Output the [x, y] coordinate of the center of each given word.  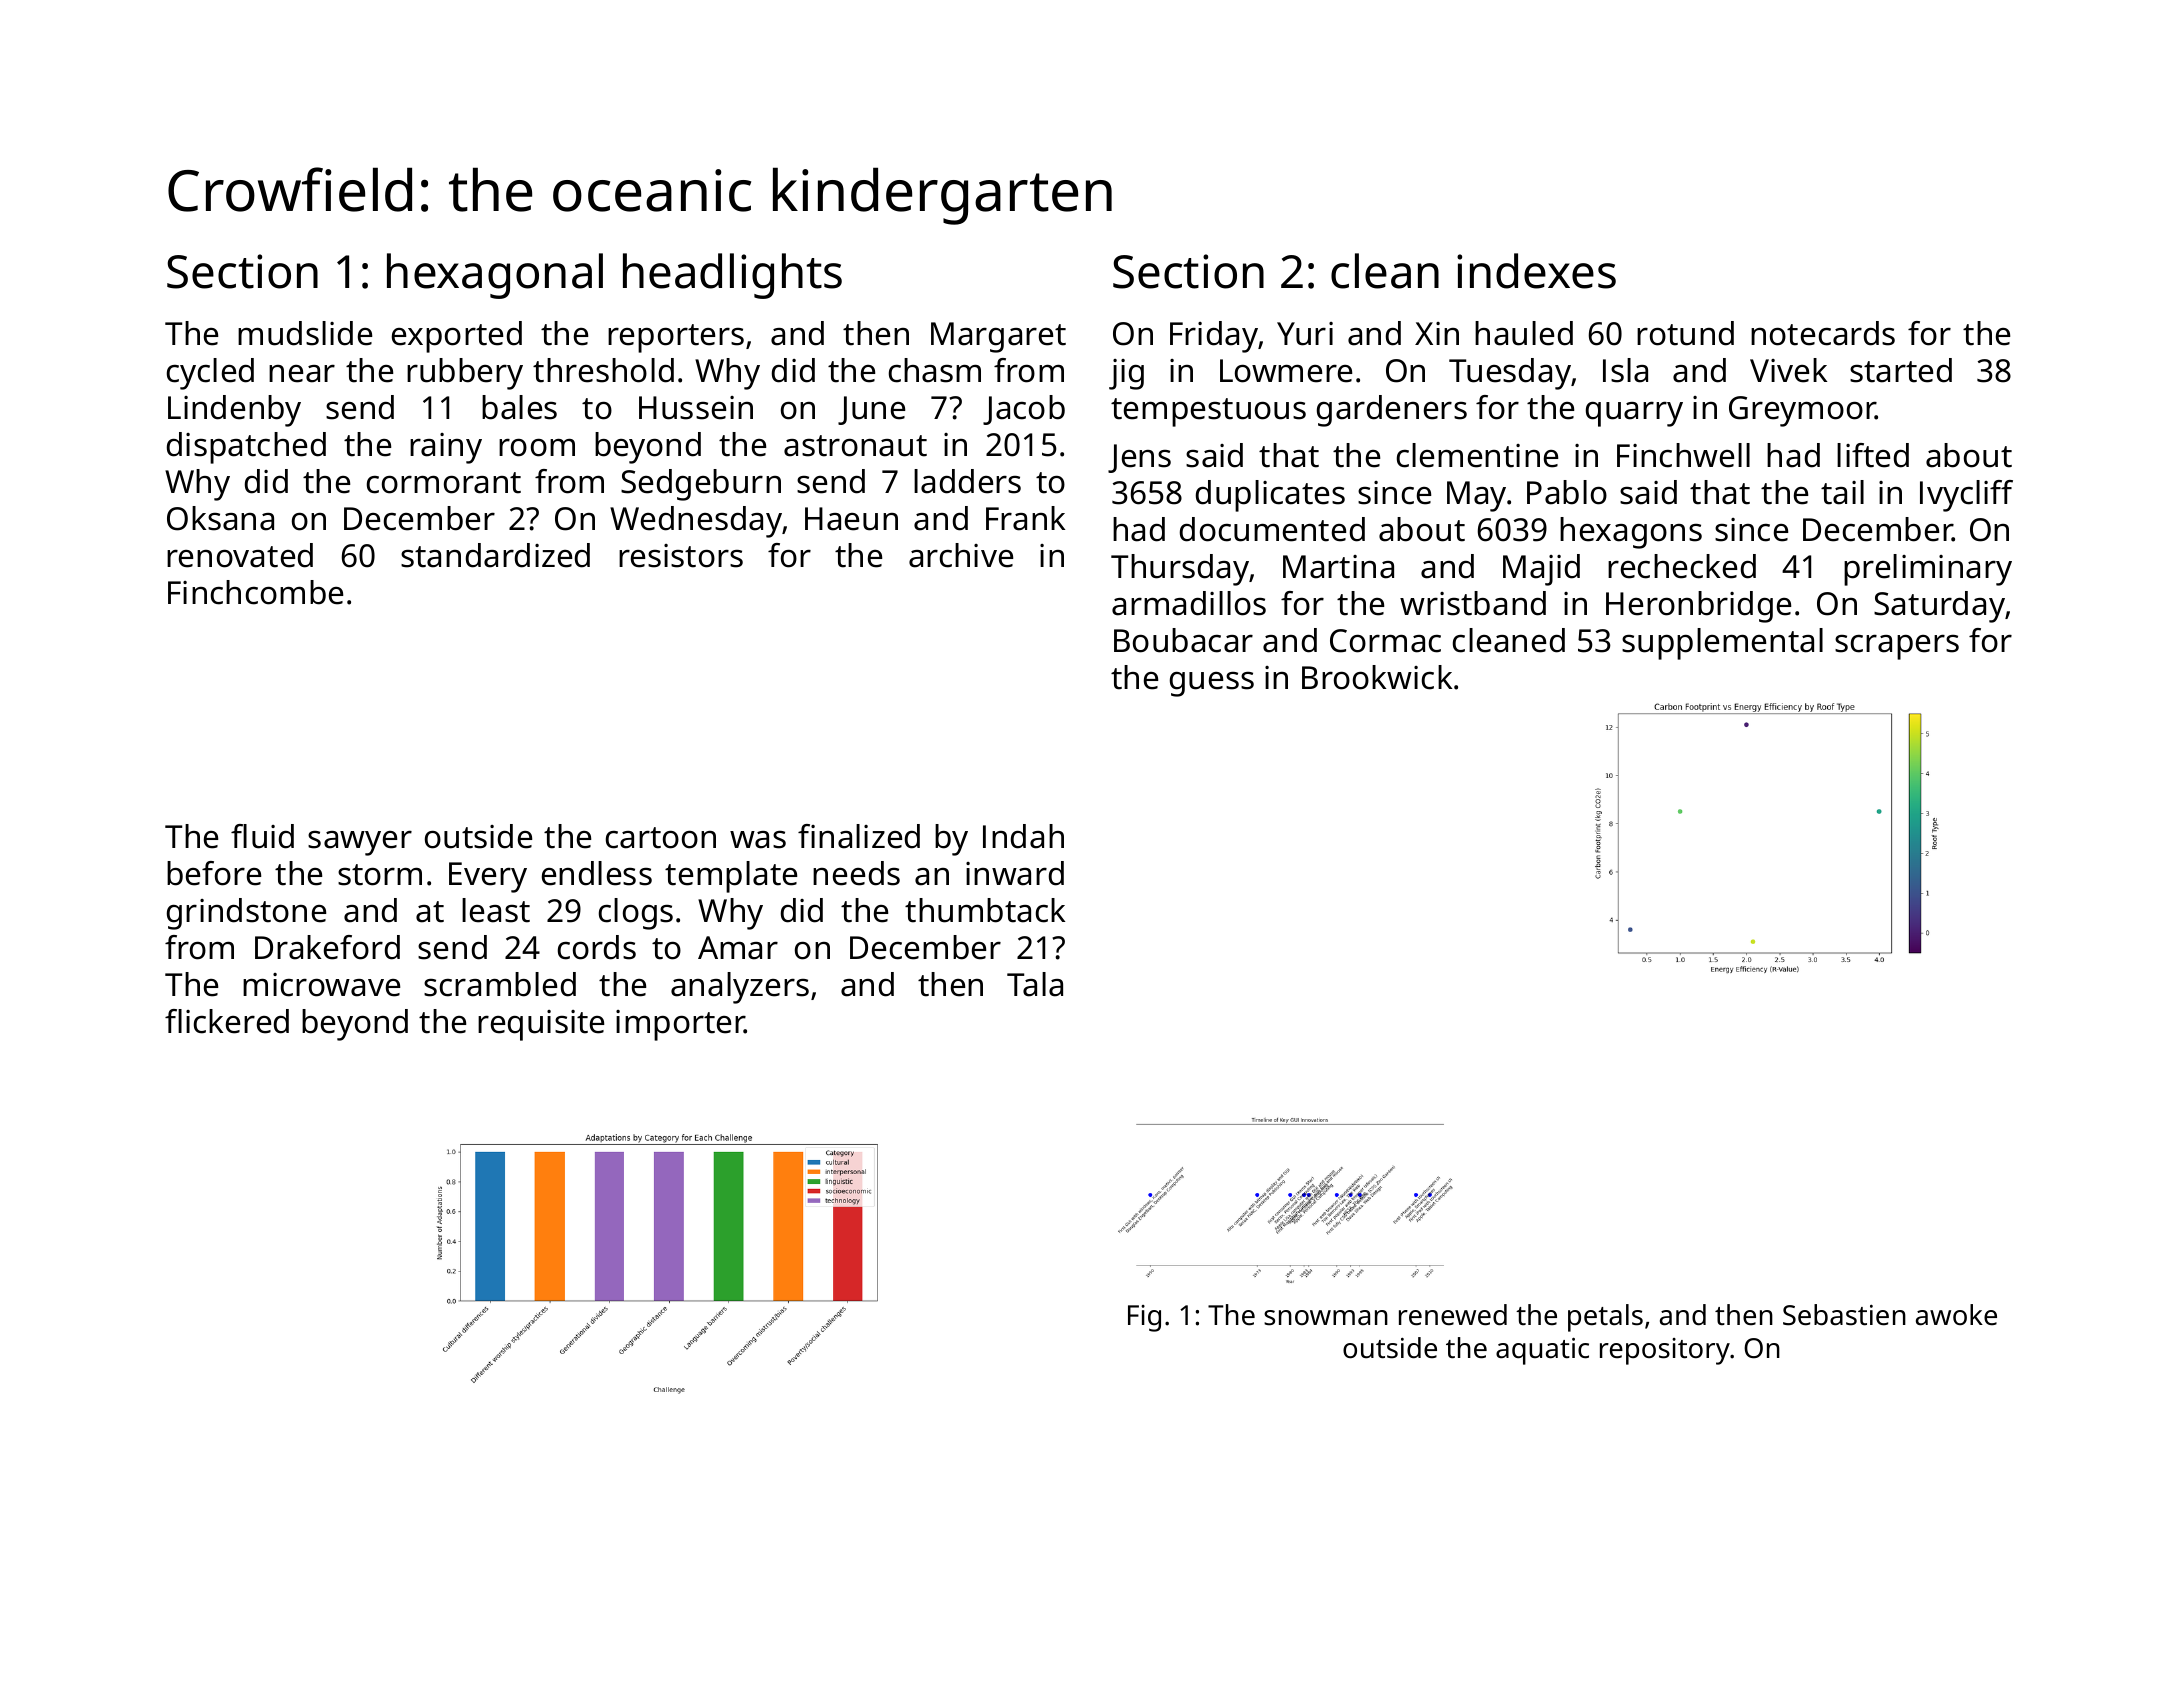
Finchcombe [255, 592]
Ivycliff [1966, 496]
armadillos [1189, 603]
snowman [1326, 1318]
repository [1665, 1351]
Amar [738, 948]
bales [519, 407]
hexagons [1631, 533]
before [214, 873]
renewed [1453, 1315]
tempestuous [1208, 412]
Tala [1035, 984]
